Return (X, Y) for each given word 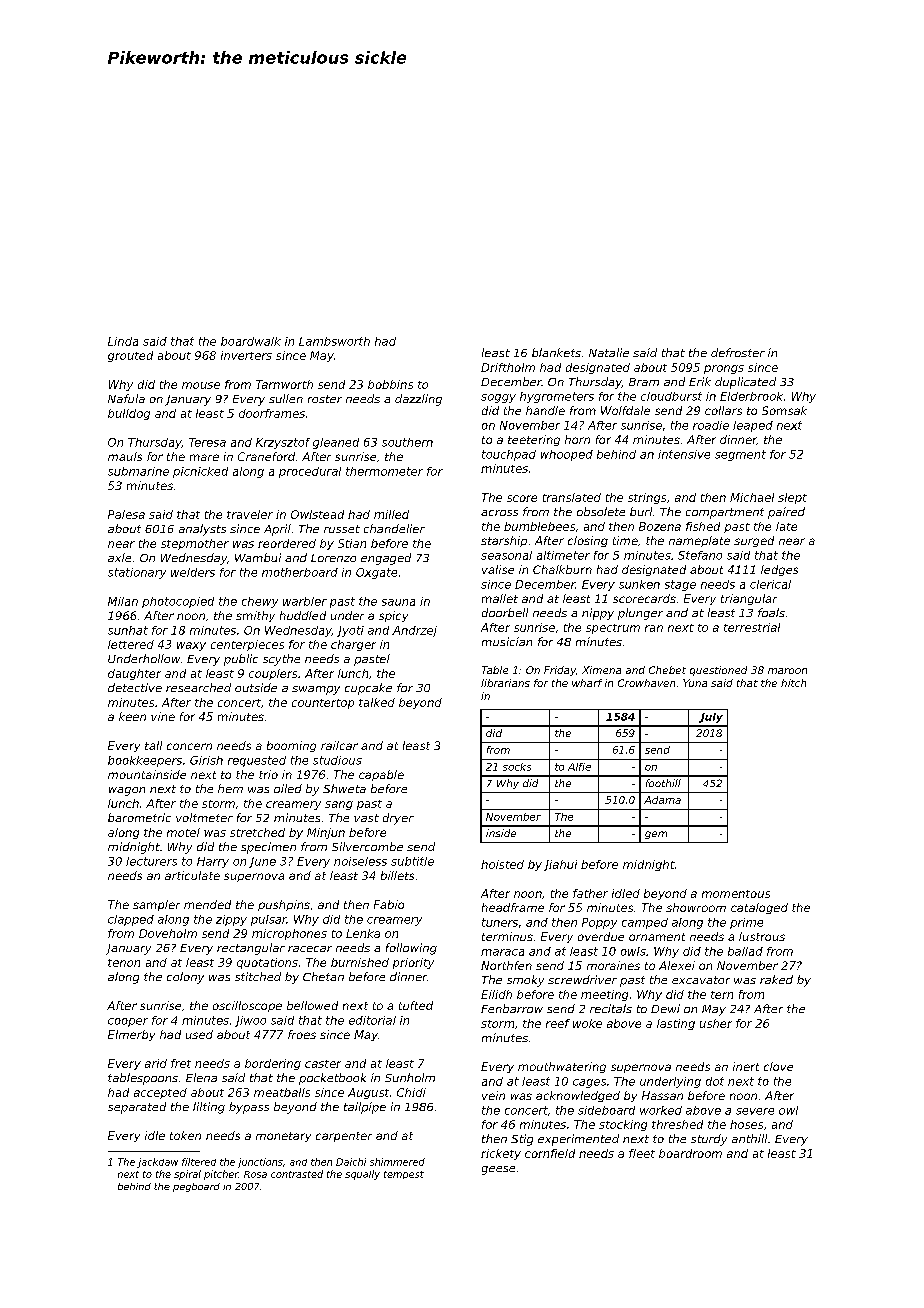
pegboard (196, 1187)
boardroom (690, 1153)
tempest (404, 1175)
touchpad (509, 455)
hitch (793, 683)
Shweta (344, 788)
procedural (310, 472)
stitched (258, 976)
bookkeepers (145, 761)
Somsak (784, 410)
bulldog (129, 414)
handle (545, 410)
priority (413, 963)
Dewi (665, 1008)
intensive (684, 454)
